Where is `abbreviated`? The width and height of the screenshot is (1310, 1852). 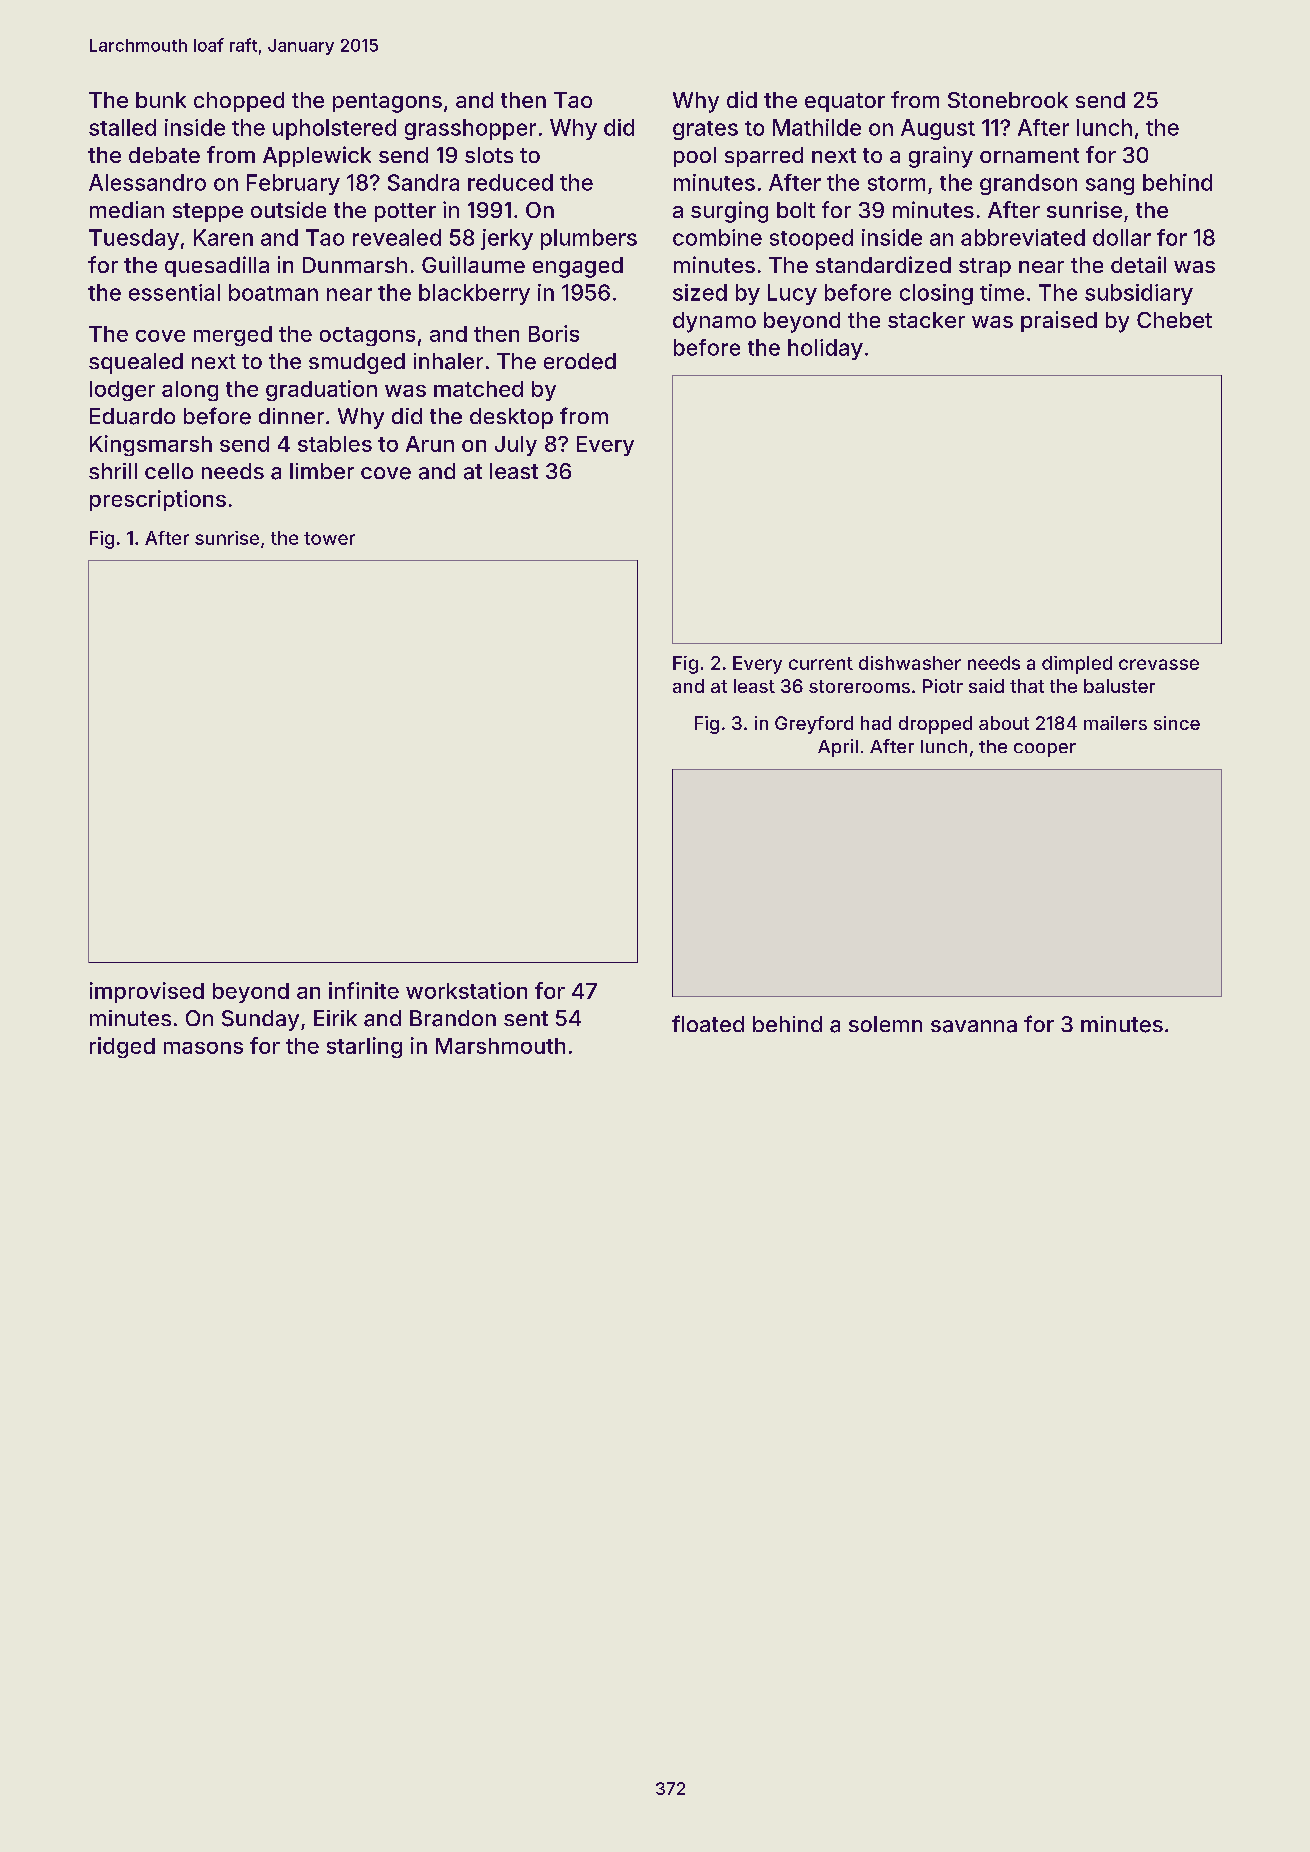
abbreviated is located at coordinates (1023, 237).
